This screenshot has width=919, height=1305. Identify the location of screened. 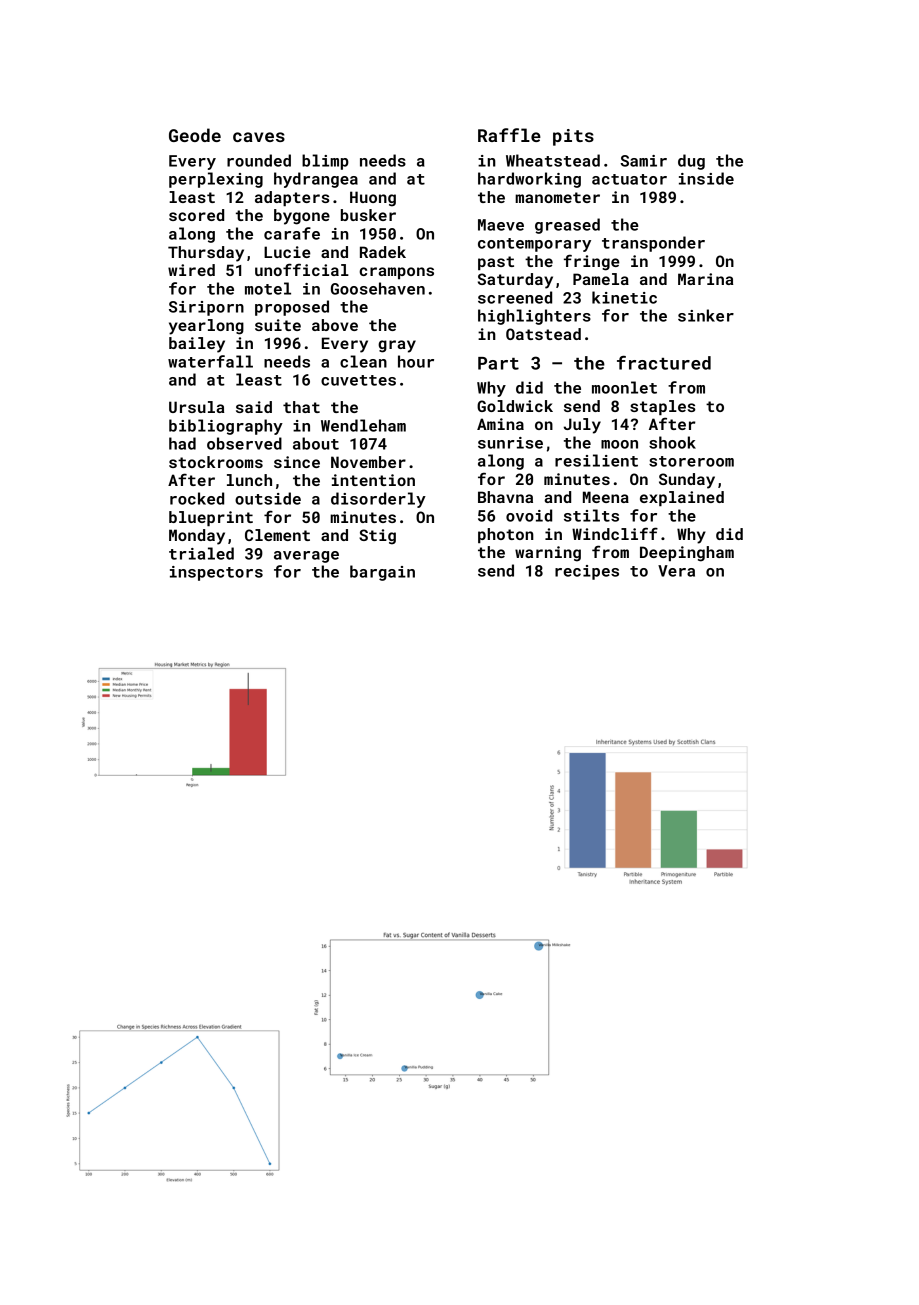
(515, 297).
